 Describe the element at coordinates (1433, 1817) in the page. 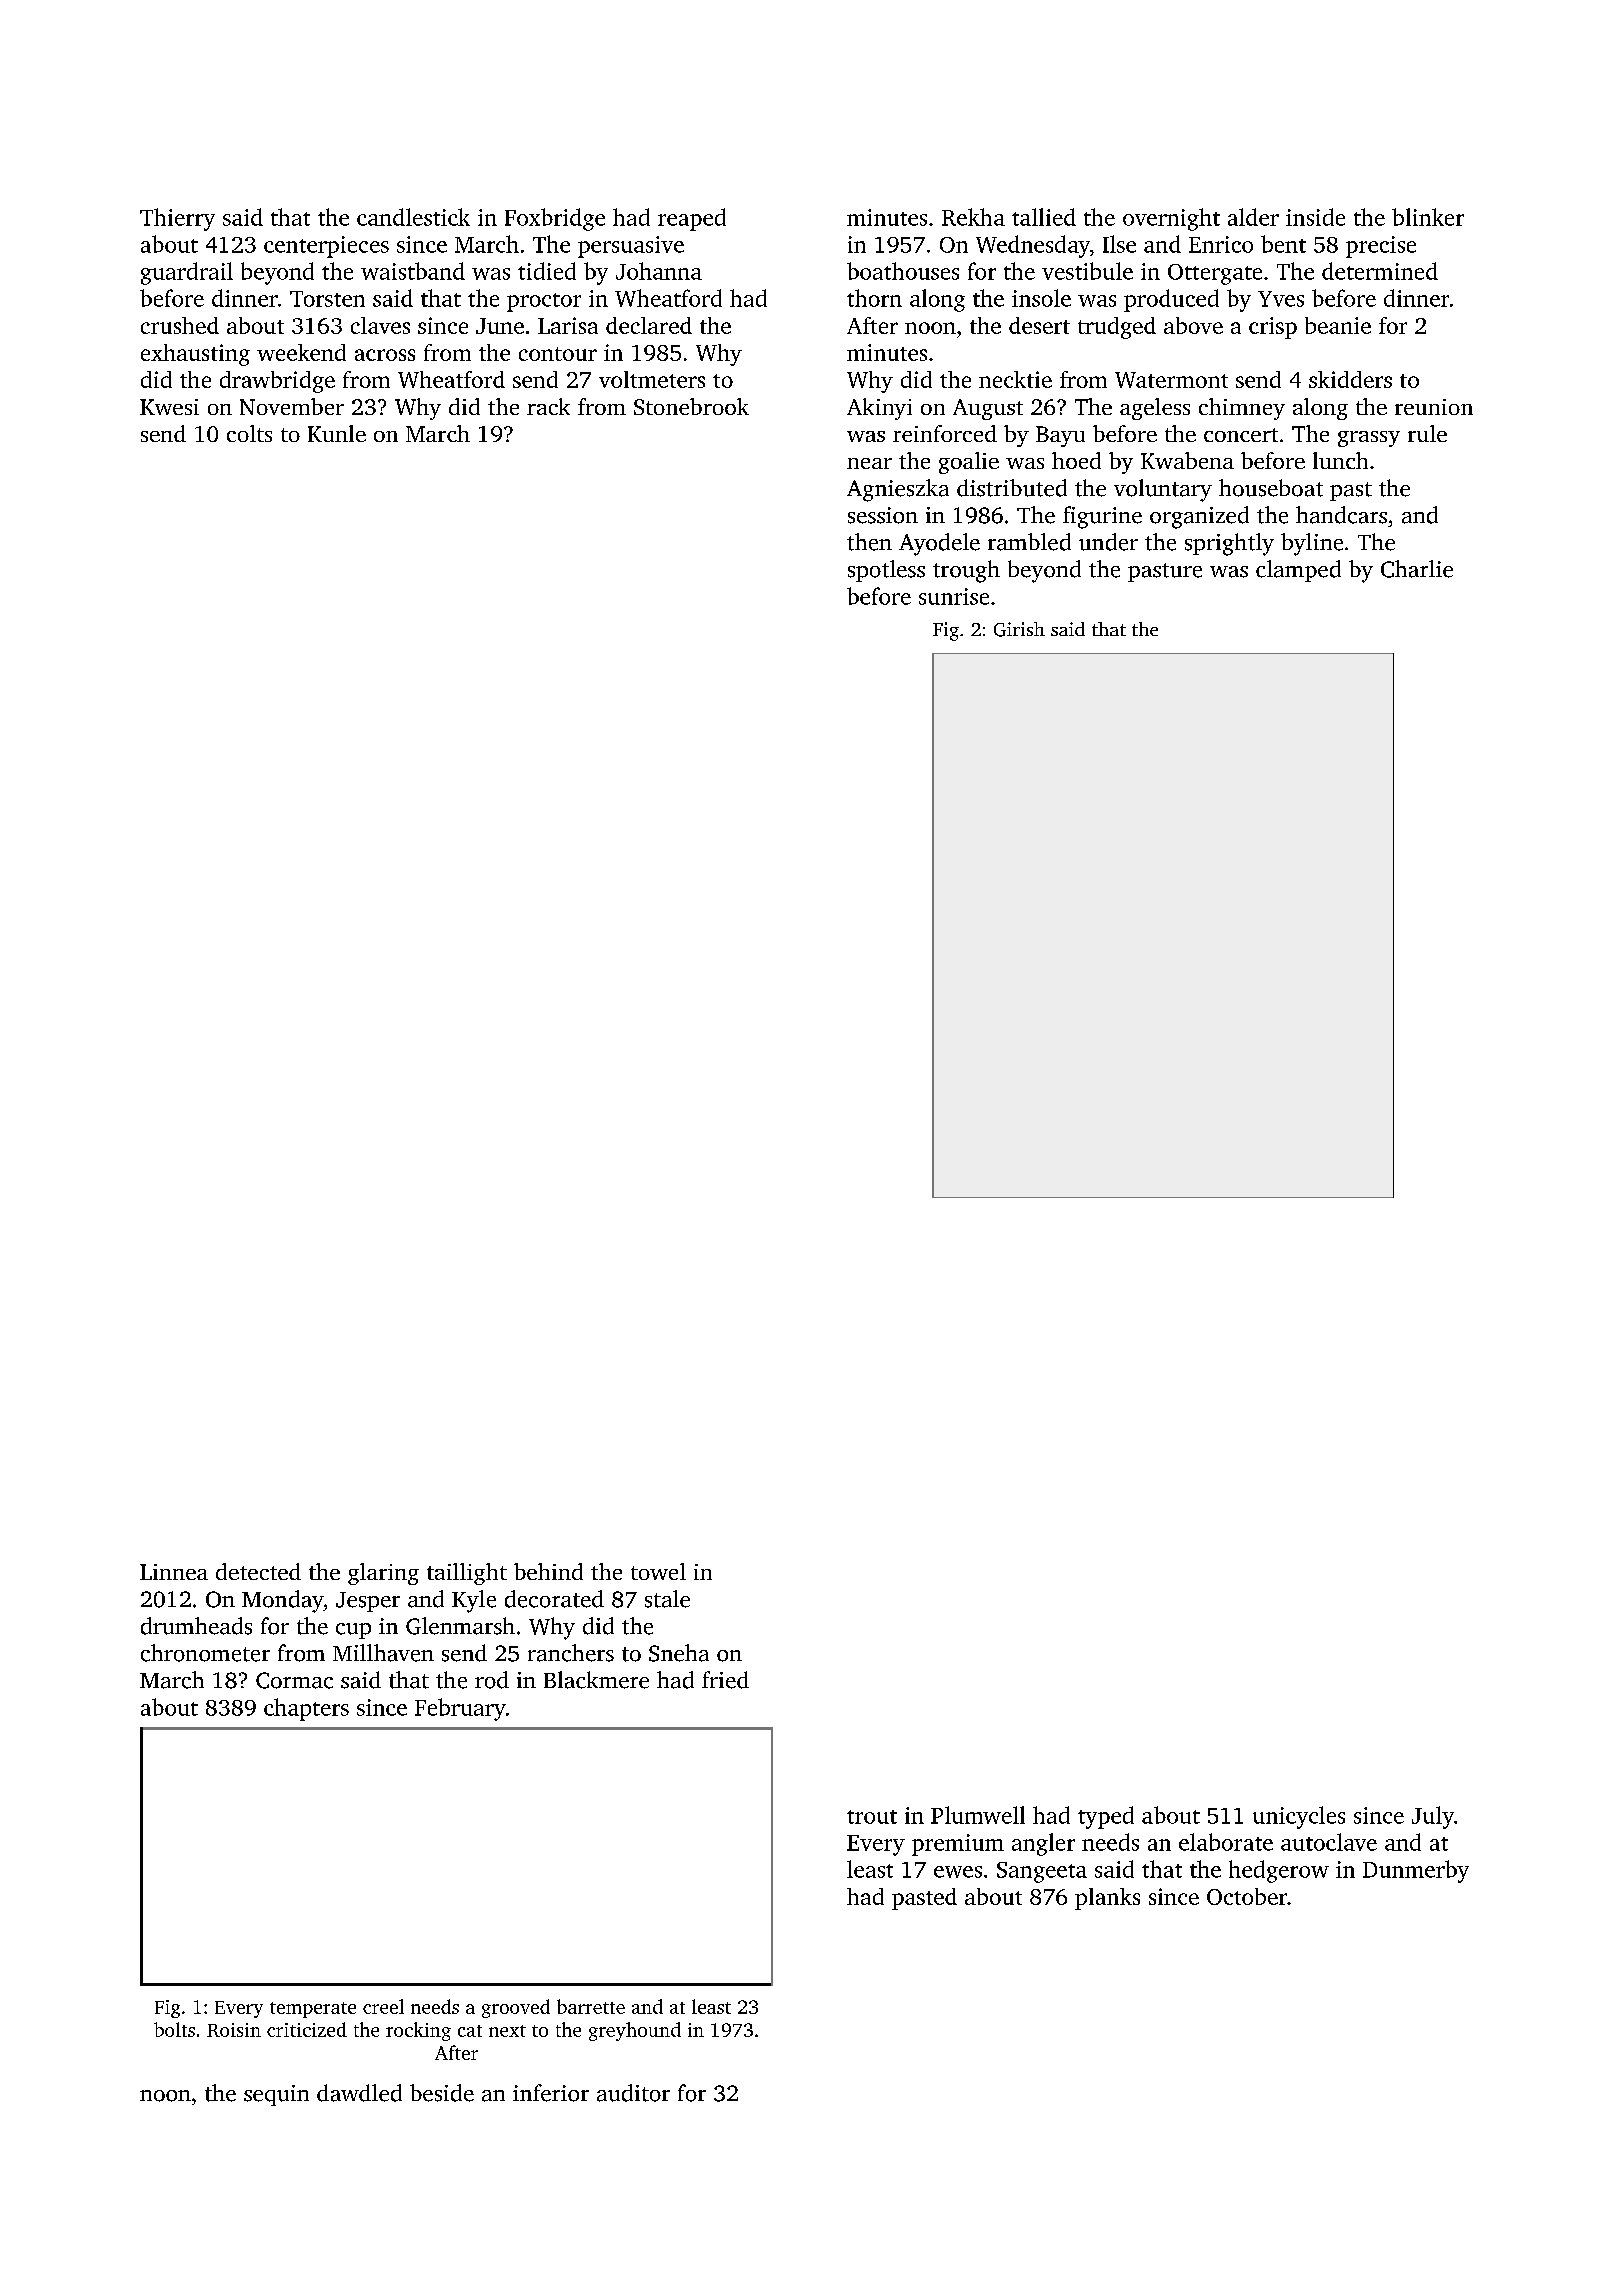

I see `July` at that location.
